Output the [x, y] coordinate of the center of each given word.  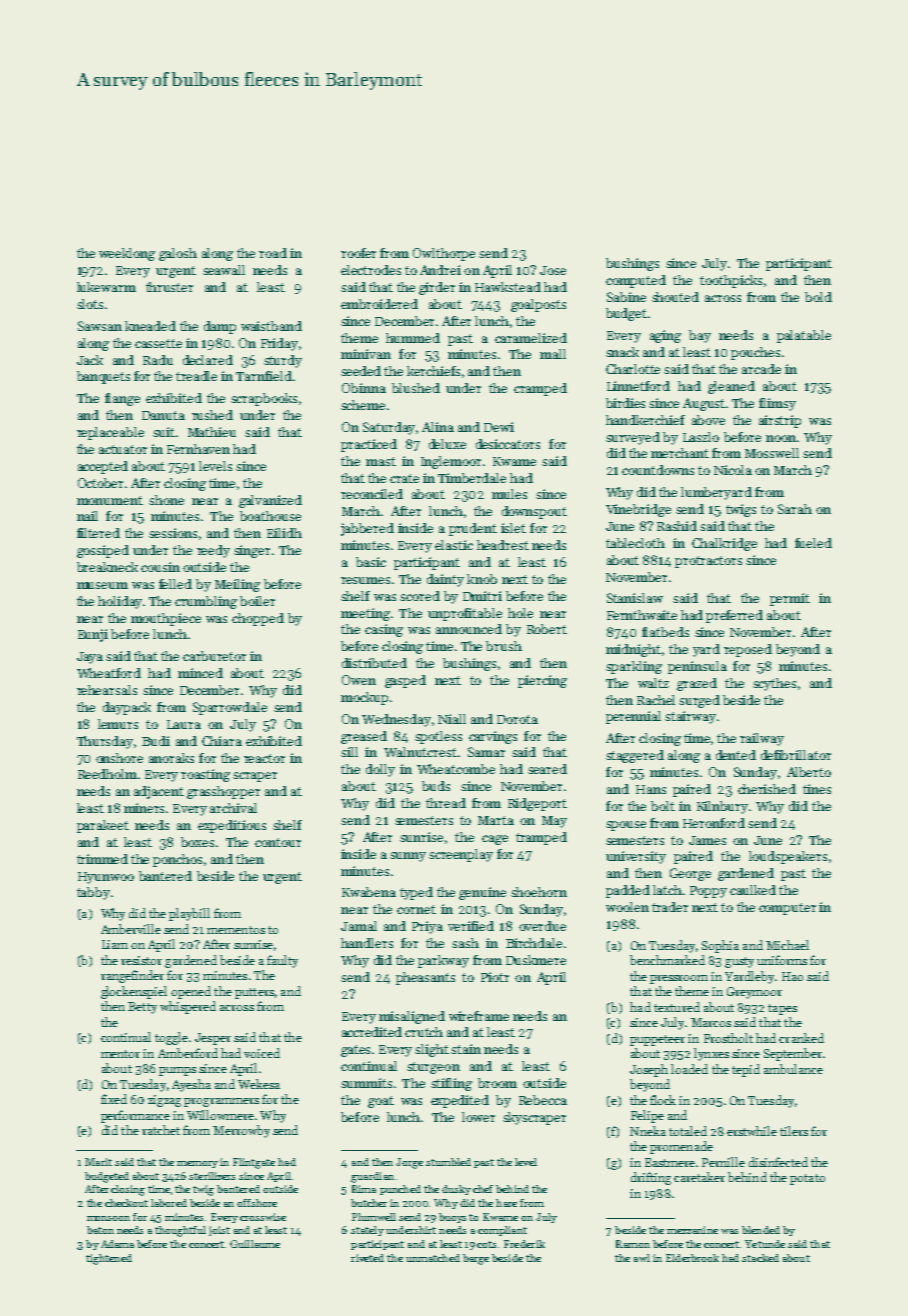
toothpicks [731, 281]
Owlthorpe [444, 254]
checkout [126, 1203]
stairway [690, 717]
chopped [258, 619]
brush [504, 646]
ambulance [793, 1069]
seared [547, 769]
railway [762, 739]
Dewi [499, 427]
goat [381, 1102]
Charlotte [633, 369]
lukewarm [106, 287]
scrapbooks [264, 399]
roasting [205, 775]
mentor [120, 1054]
